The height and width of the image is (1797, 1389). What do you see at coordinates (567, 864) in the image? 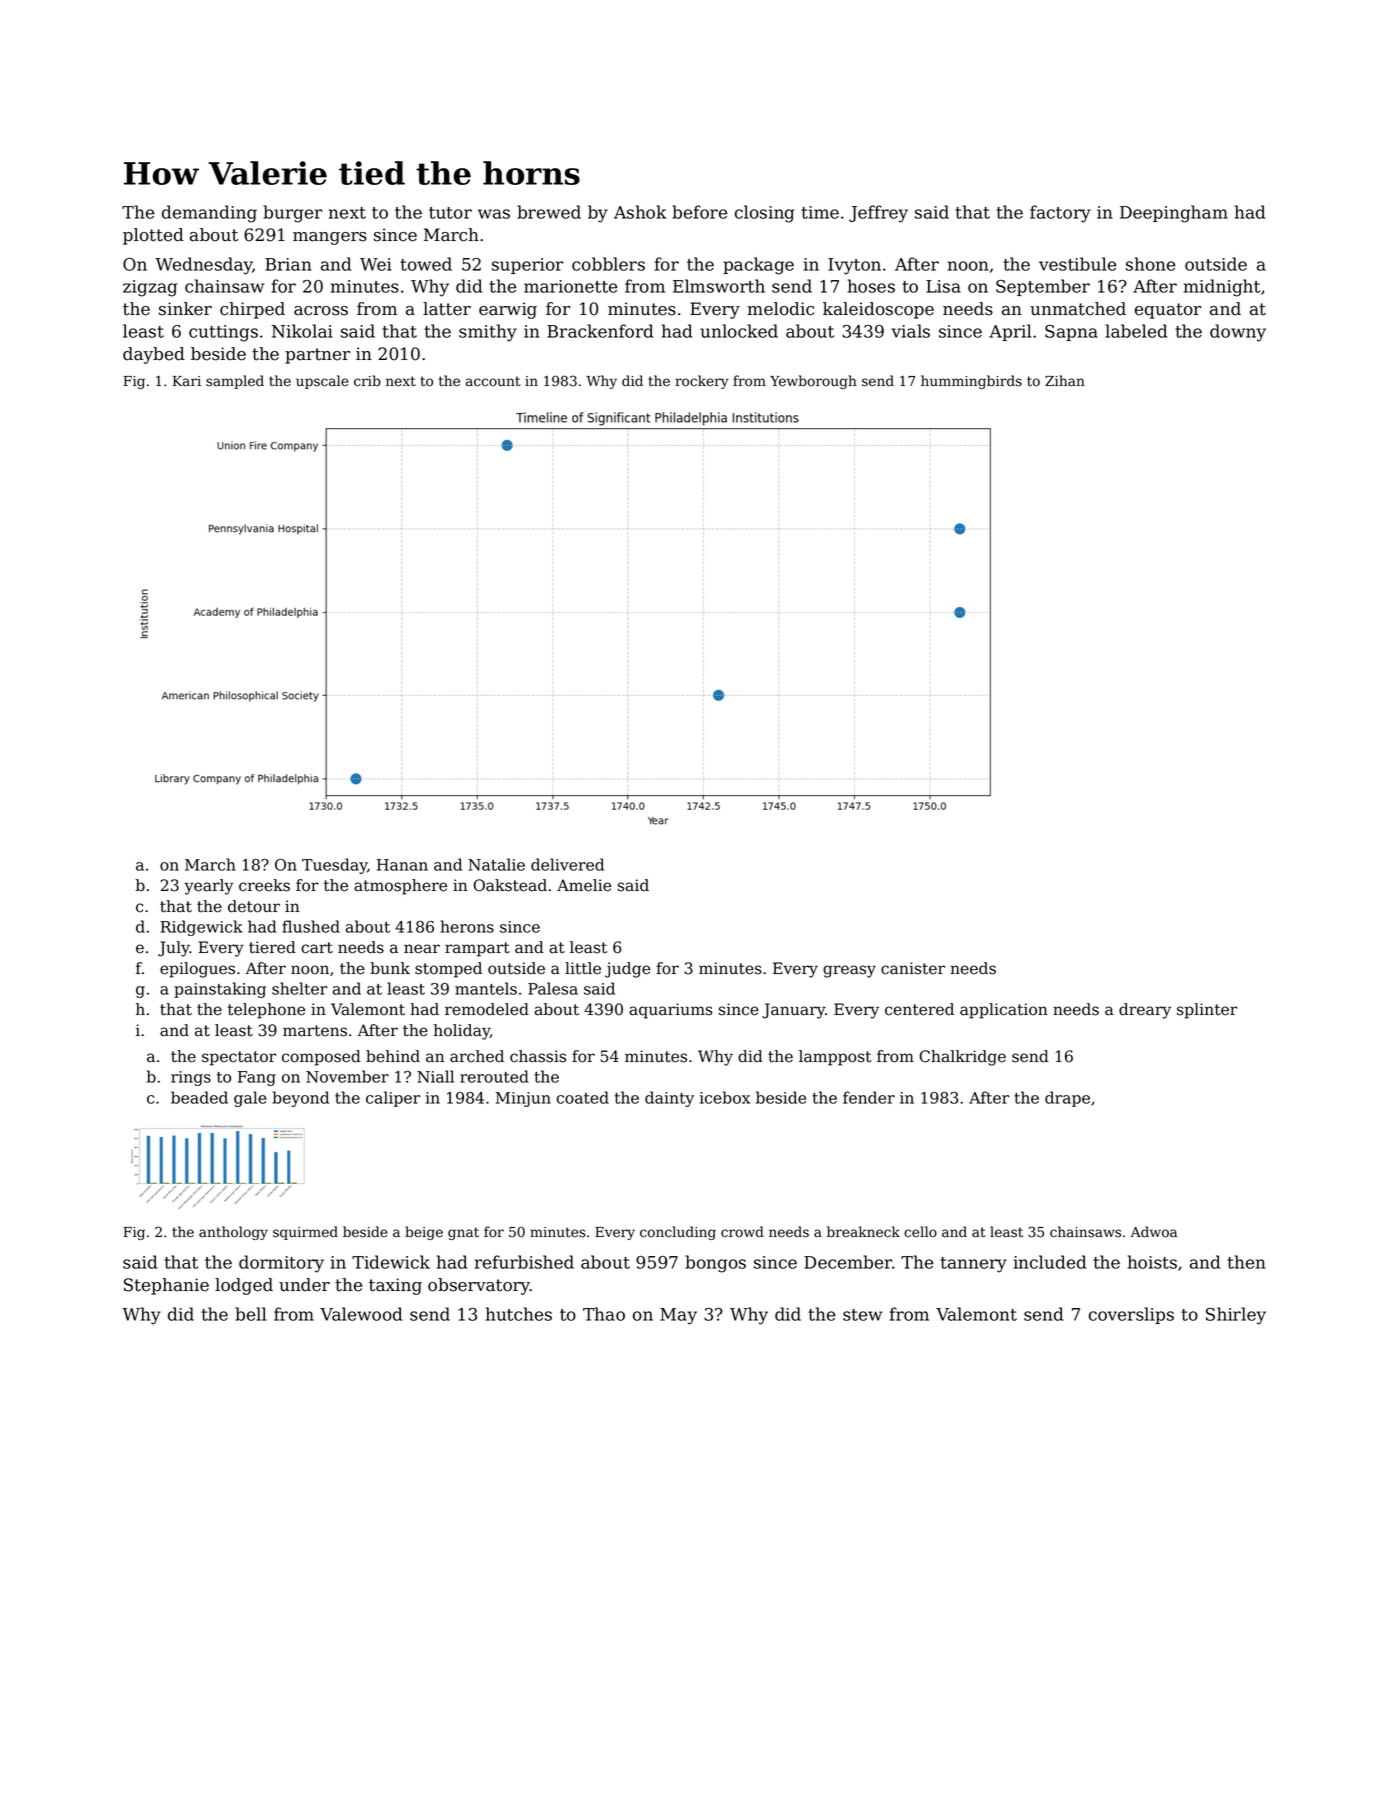
I see `delivered` at bounding box center [567, 864].
